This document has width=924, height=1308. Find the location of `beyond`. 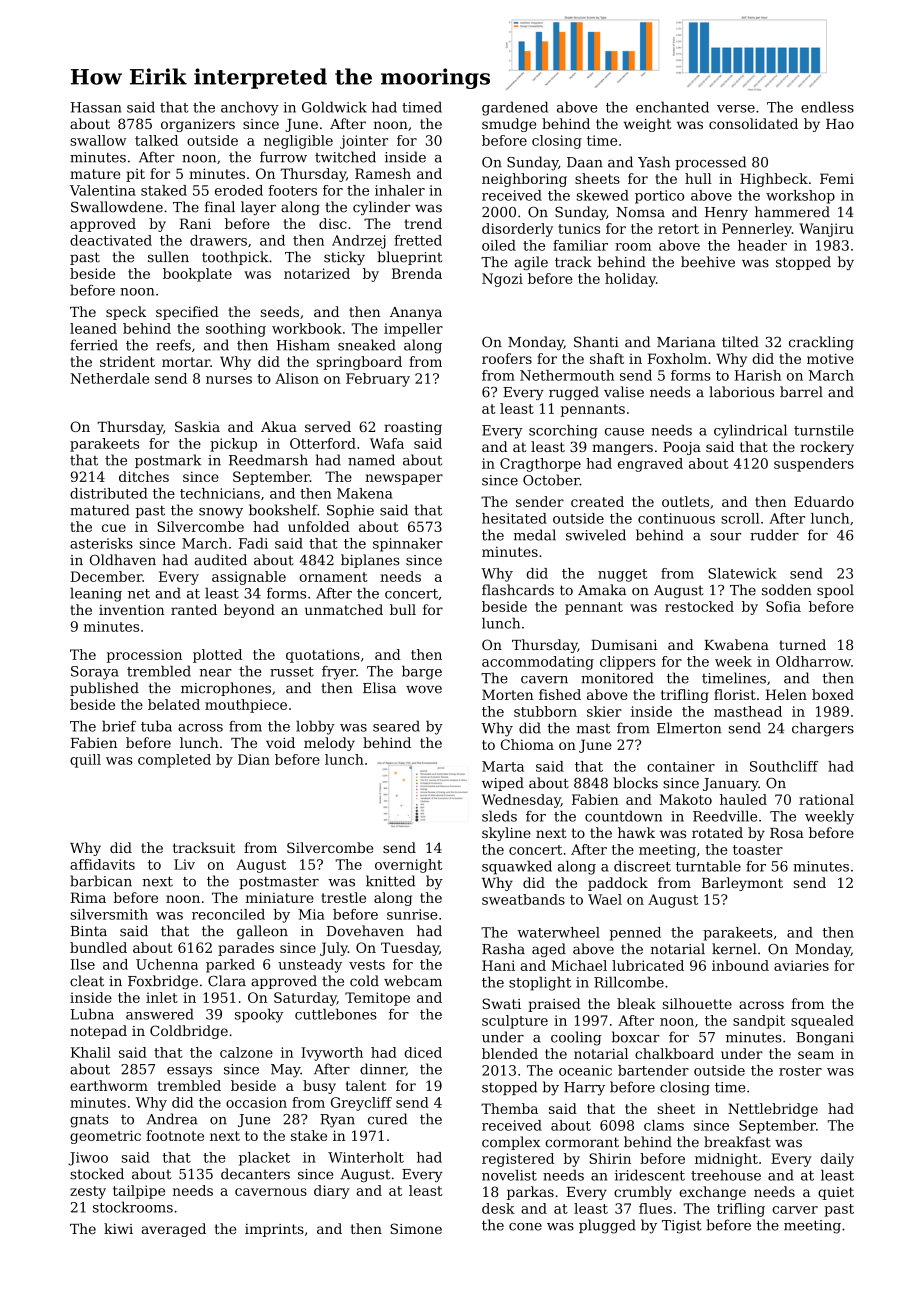

beyond is located at coordinates (249, 611).
